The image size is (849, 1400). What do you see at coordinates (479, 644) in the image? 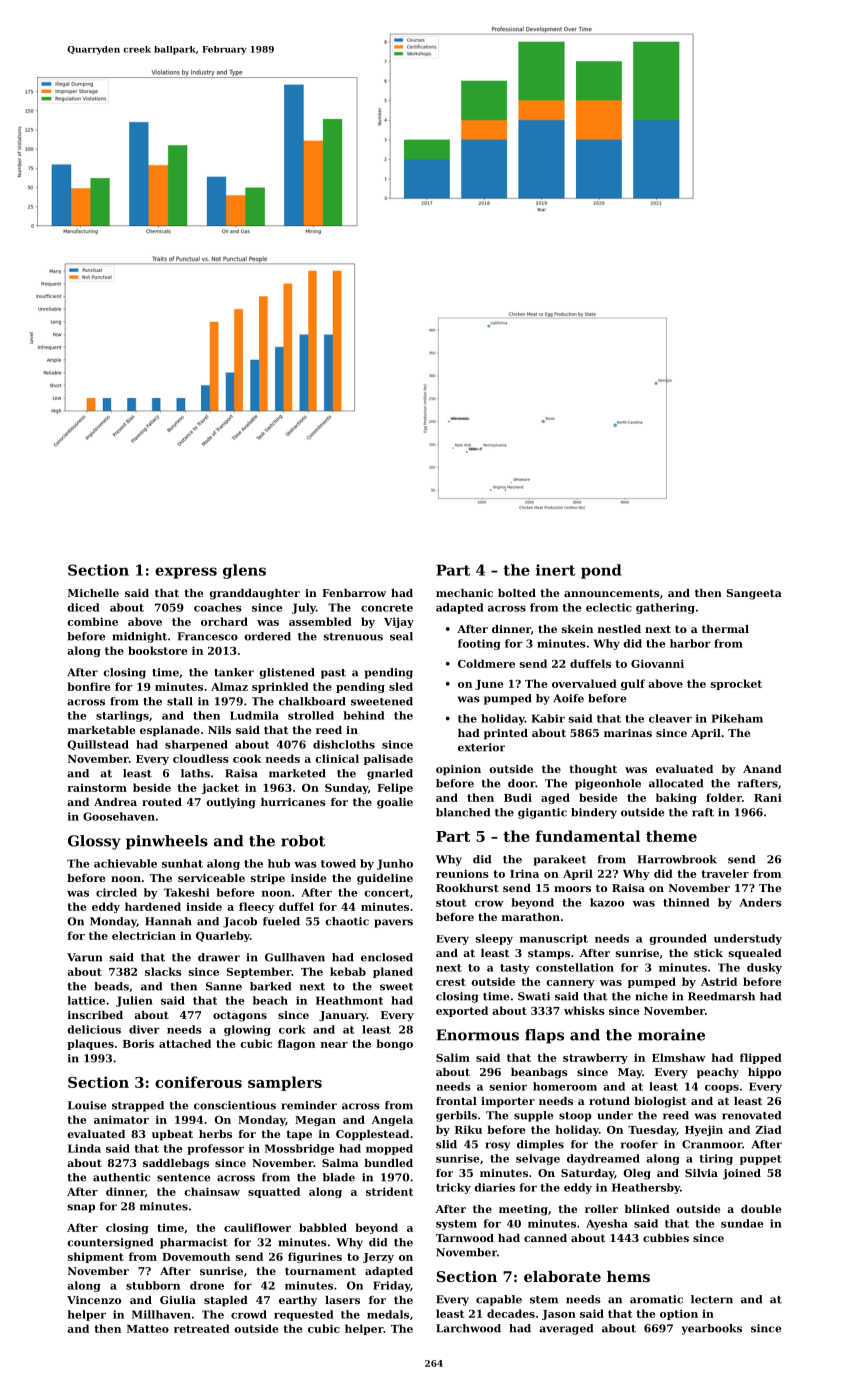
I see `footing` at bounding box center [479, 644].
